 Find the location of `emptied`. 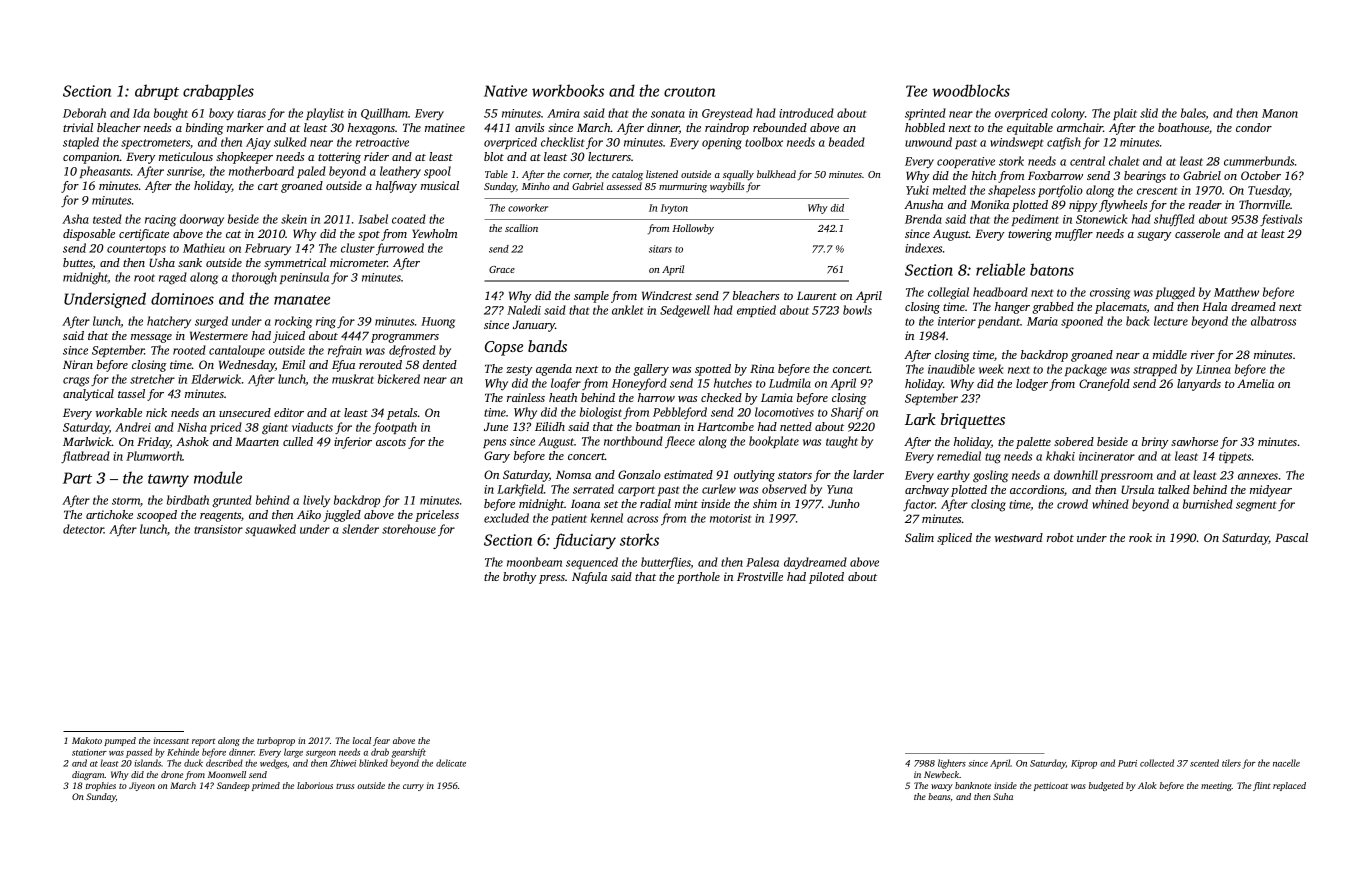

emptied is located at coordinates (756, 311).
